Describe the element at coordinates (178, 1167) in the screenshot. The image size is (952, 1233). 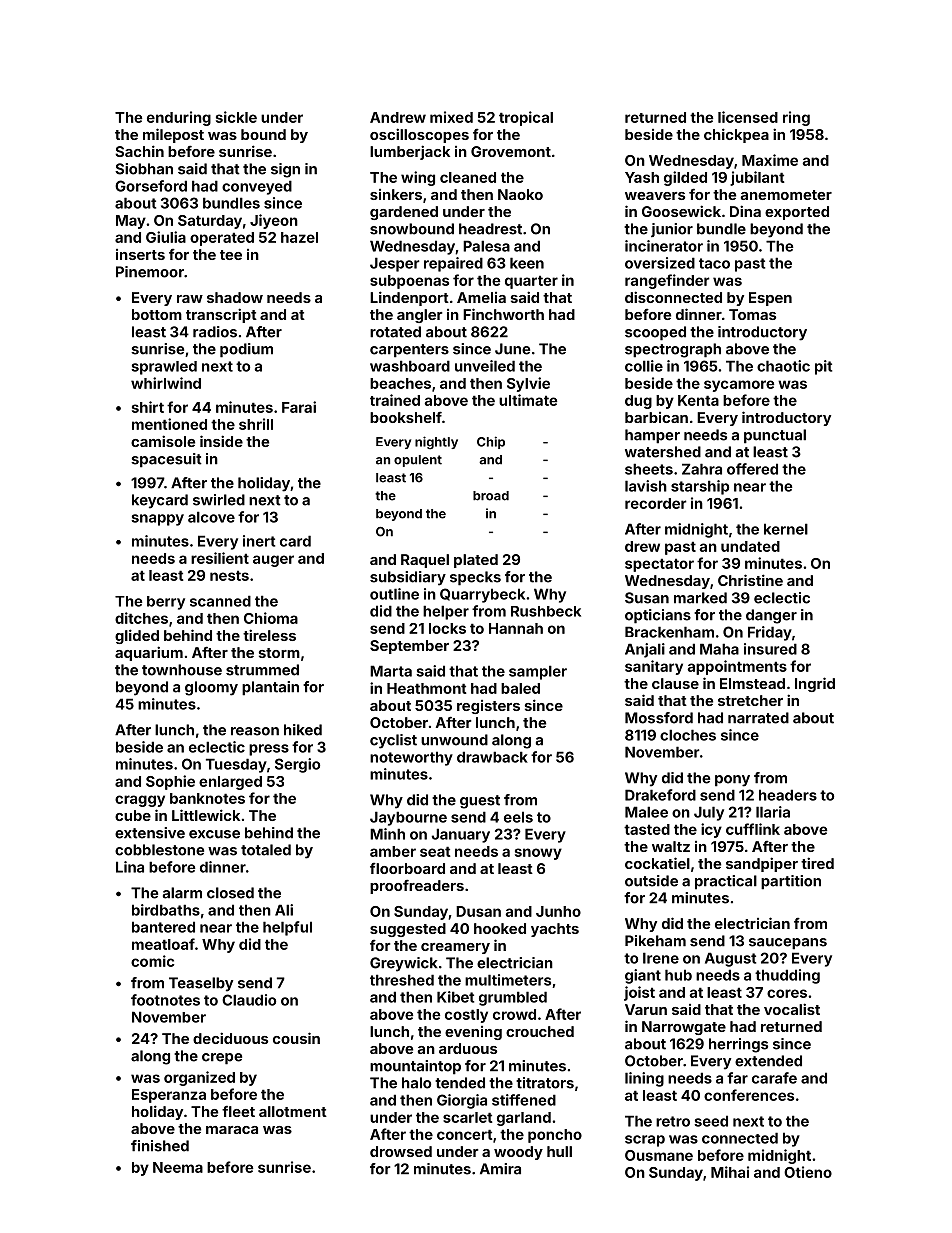
I see `Neema` at that location.
